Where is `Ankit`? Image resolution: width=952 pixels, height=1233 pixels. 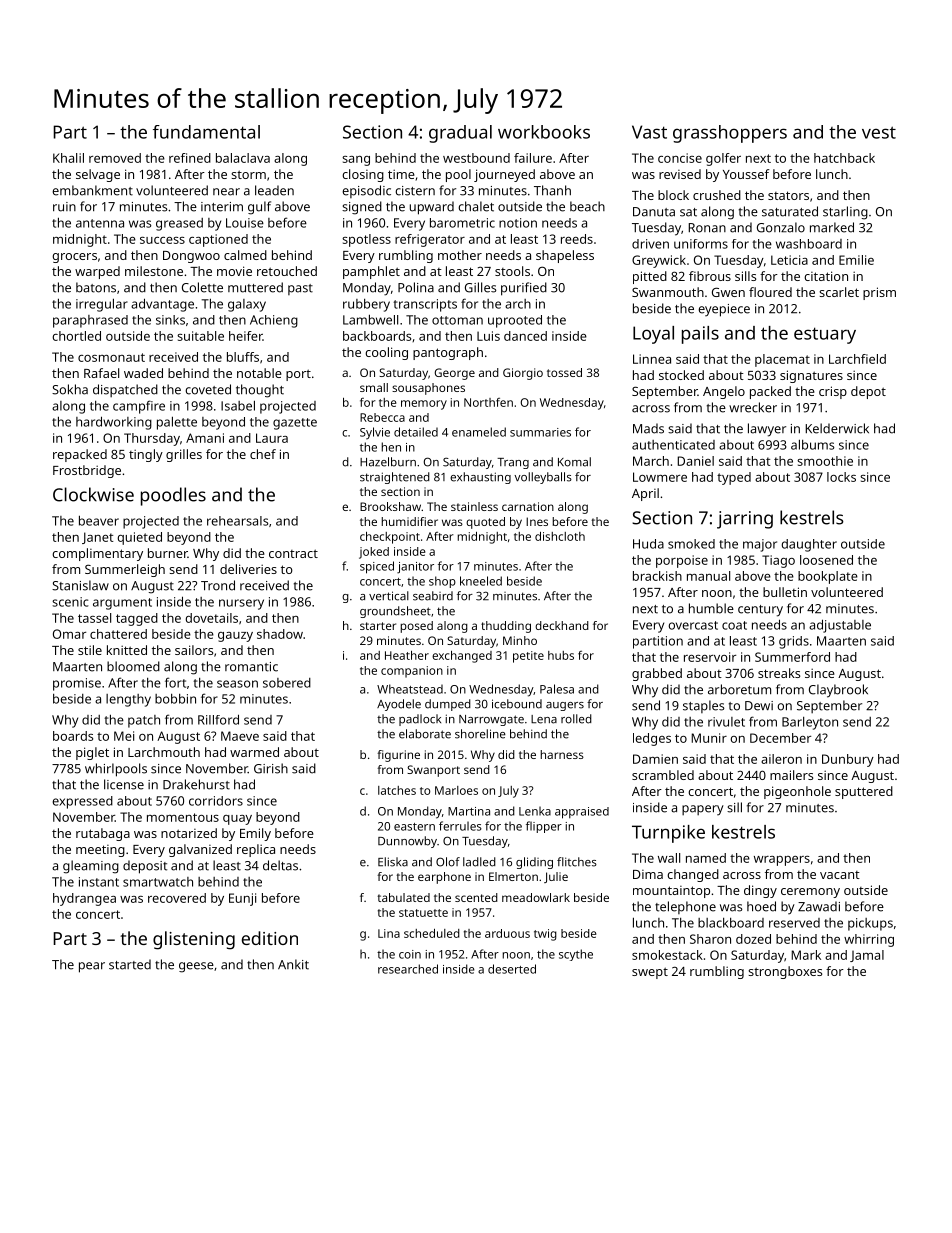
Ankit is located at coordinates (293, 964).
